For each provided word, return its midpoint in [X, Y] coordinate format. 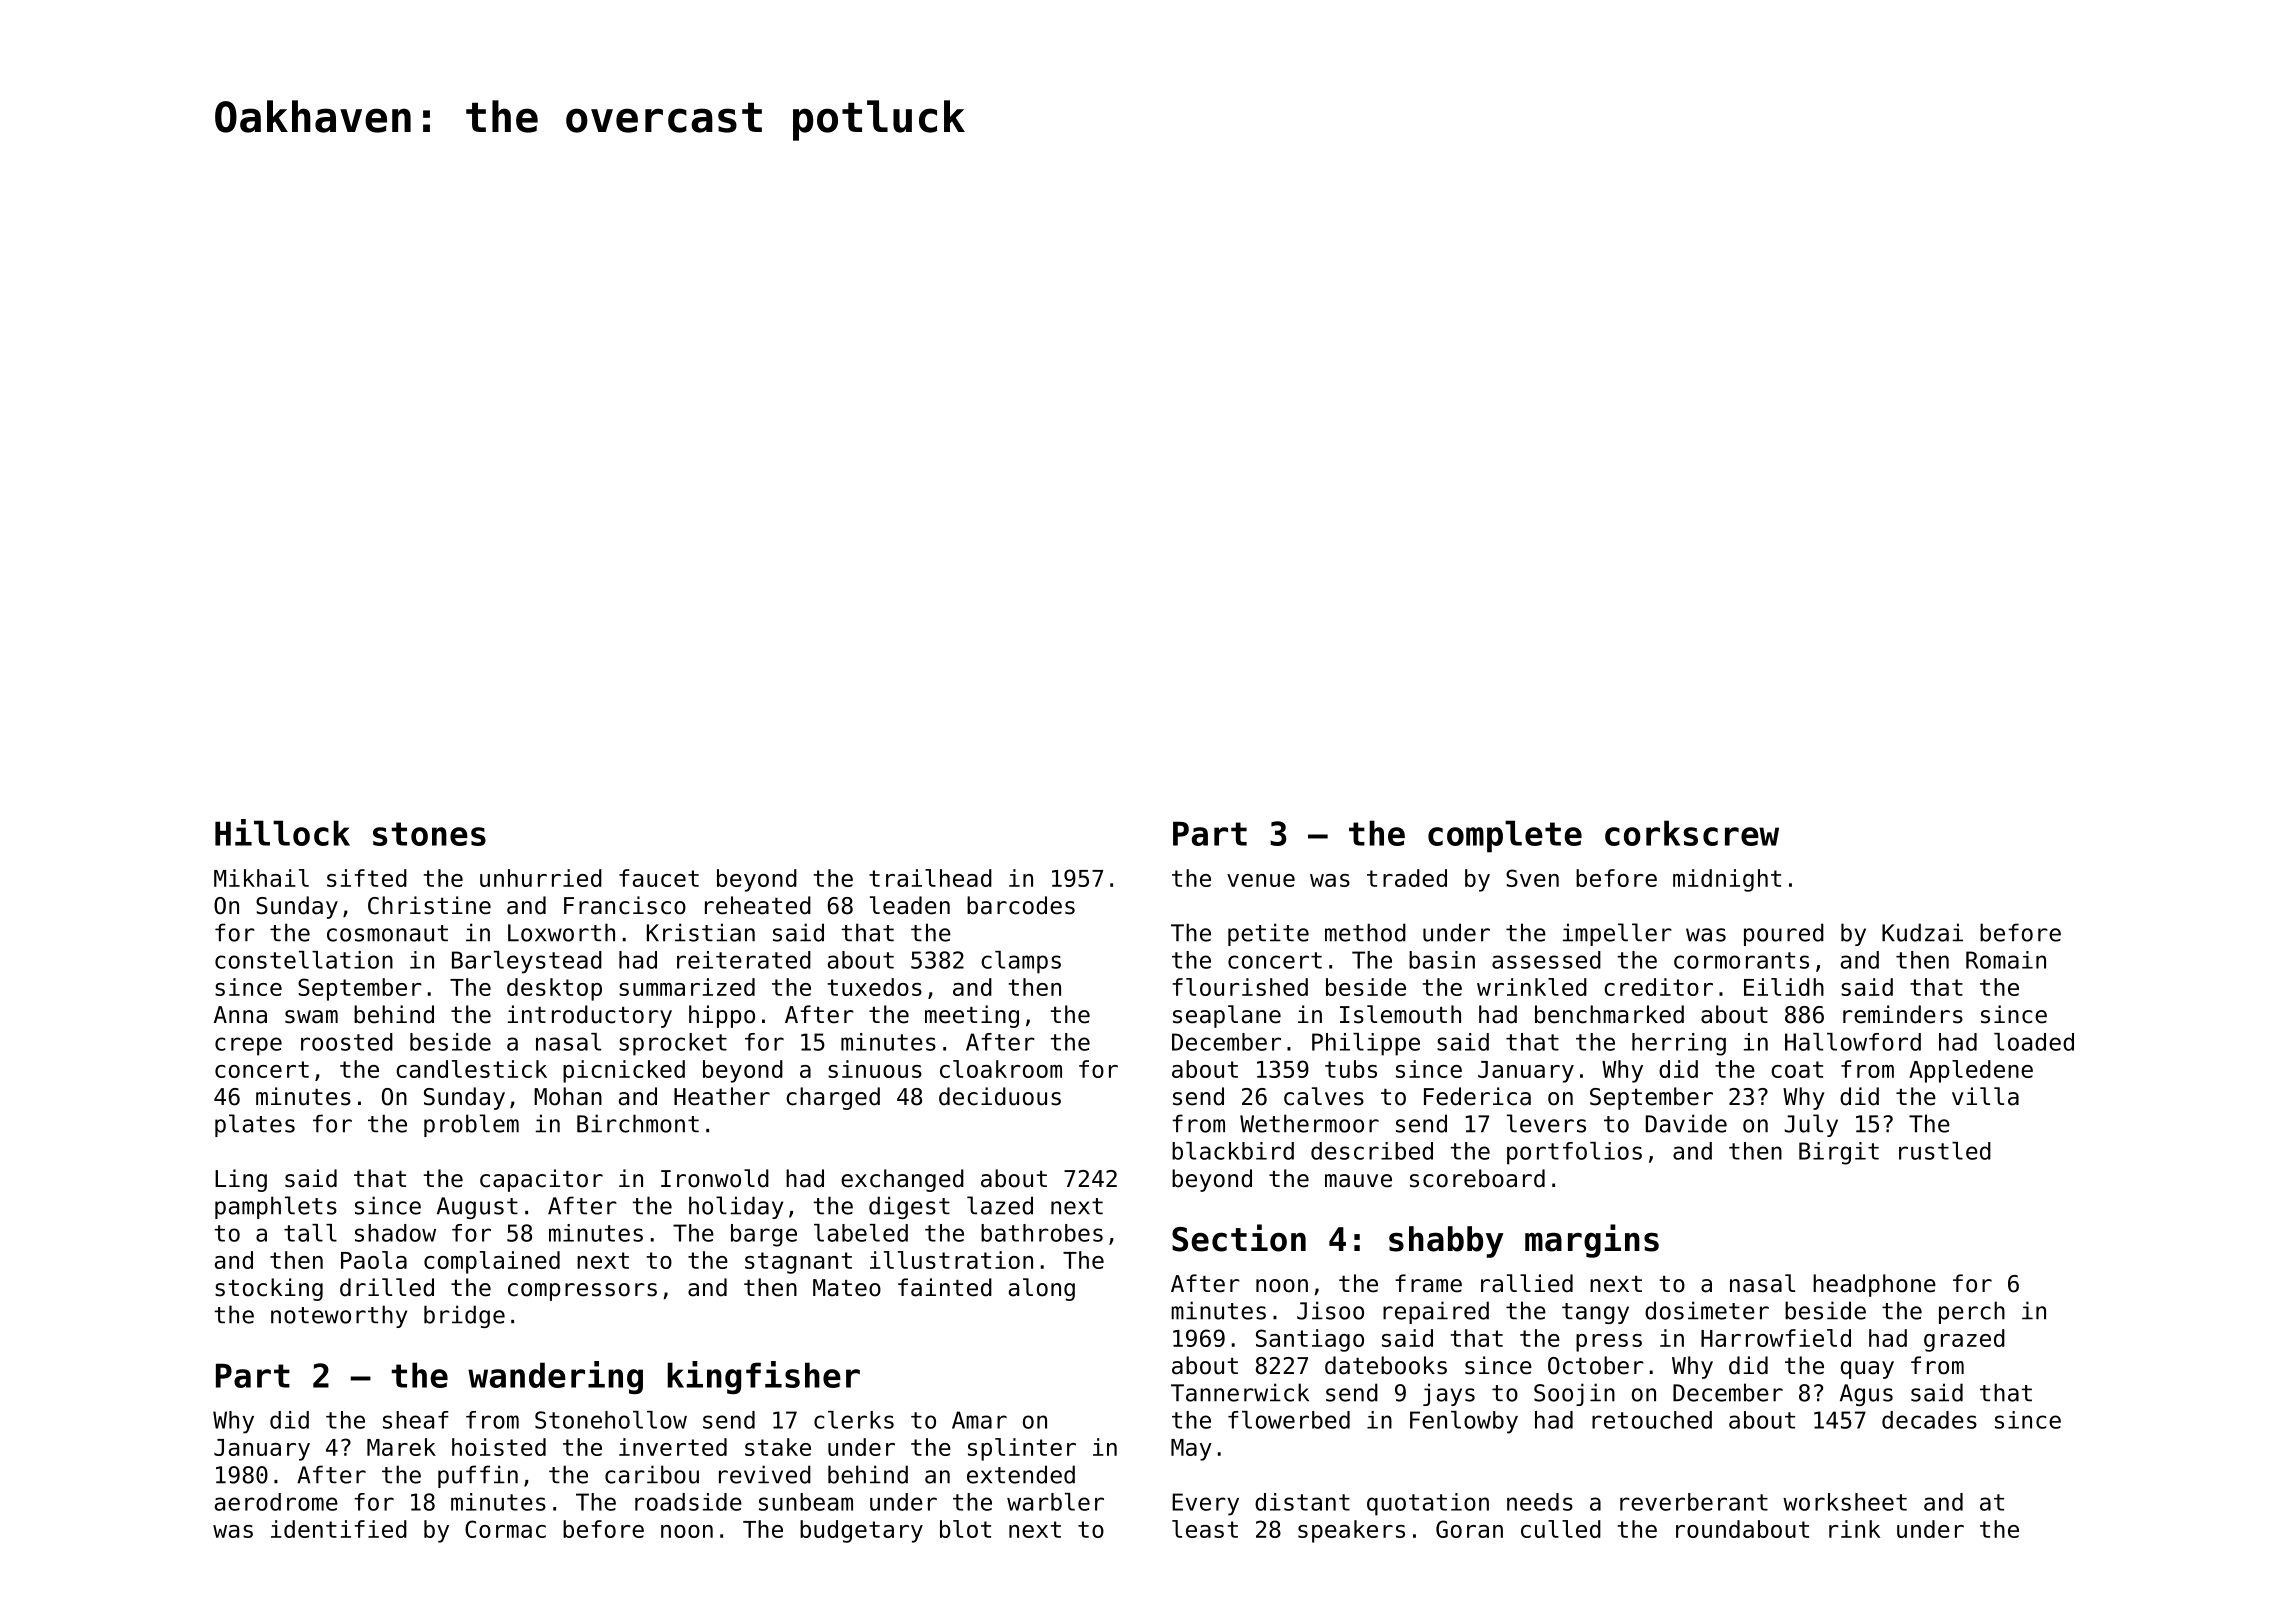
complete [1505, 836]
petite [1268, 934]
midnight [1727, 880]
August [477, 1208]
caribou [652, 1474]
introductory [590, 1016]
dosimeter [1707, 1310]
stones [429, 834]
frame [1428, 1283]
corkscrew [1692, 833]
